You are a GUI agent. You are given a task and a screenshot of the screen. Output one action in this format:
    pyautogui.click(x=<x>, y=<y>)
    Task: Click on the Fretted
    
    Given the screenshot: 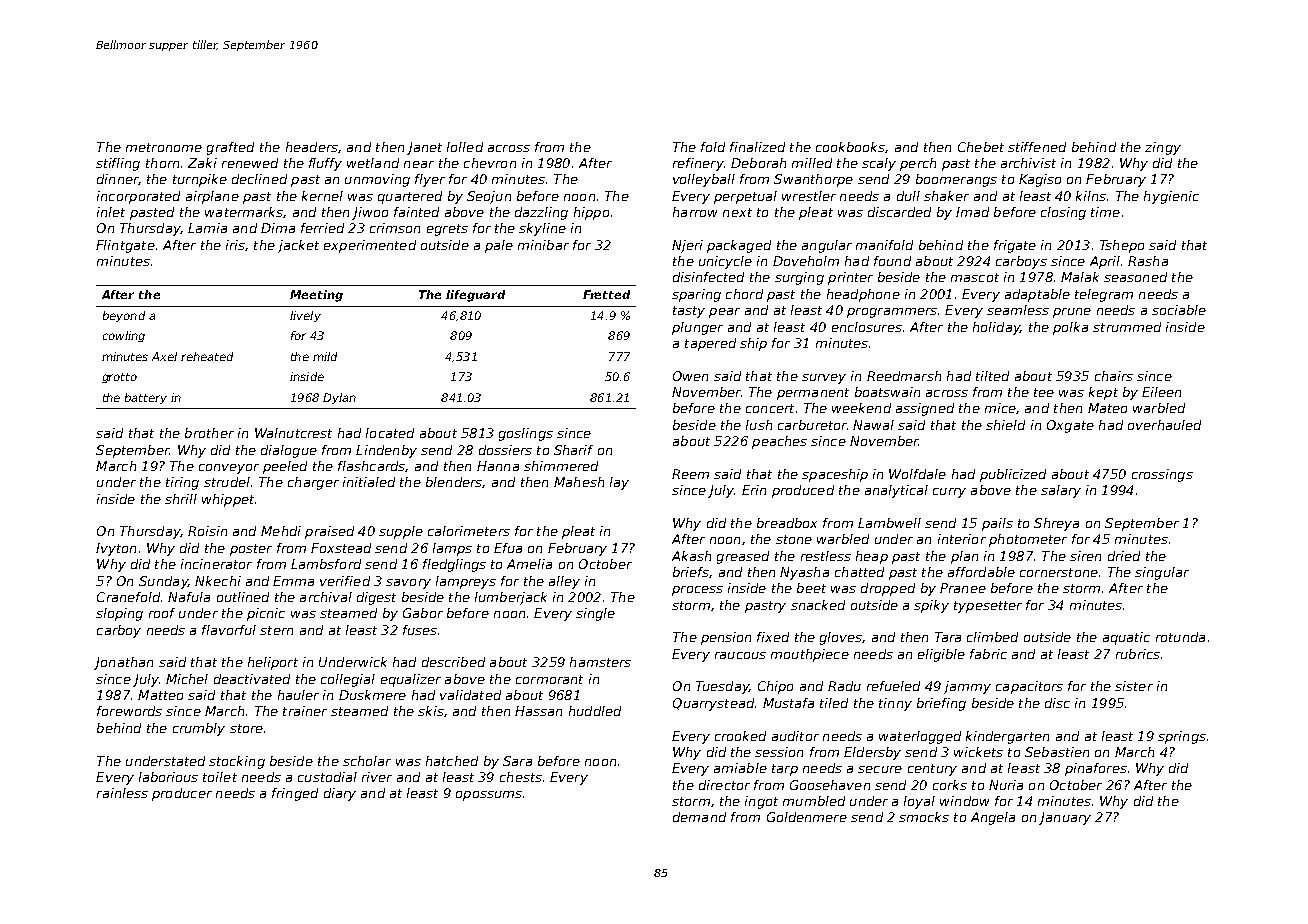 What is the action you would take?
    pyautogui.click(x=606, y=294)
